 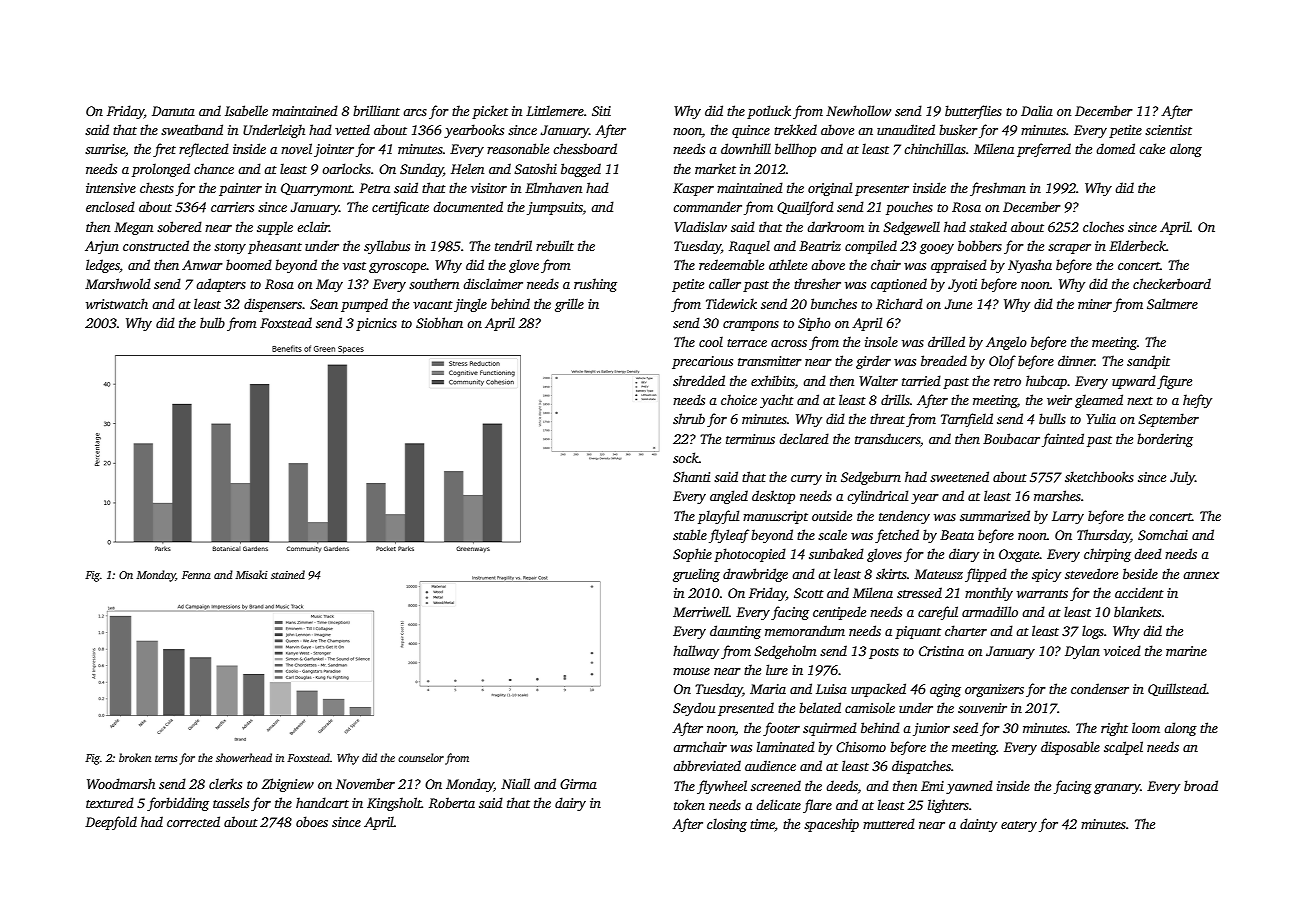 What do you see at coordinates (691, 476) in the screenshot?
I see `Shanti` at bounding box center [691, 476].
